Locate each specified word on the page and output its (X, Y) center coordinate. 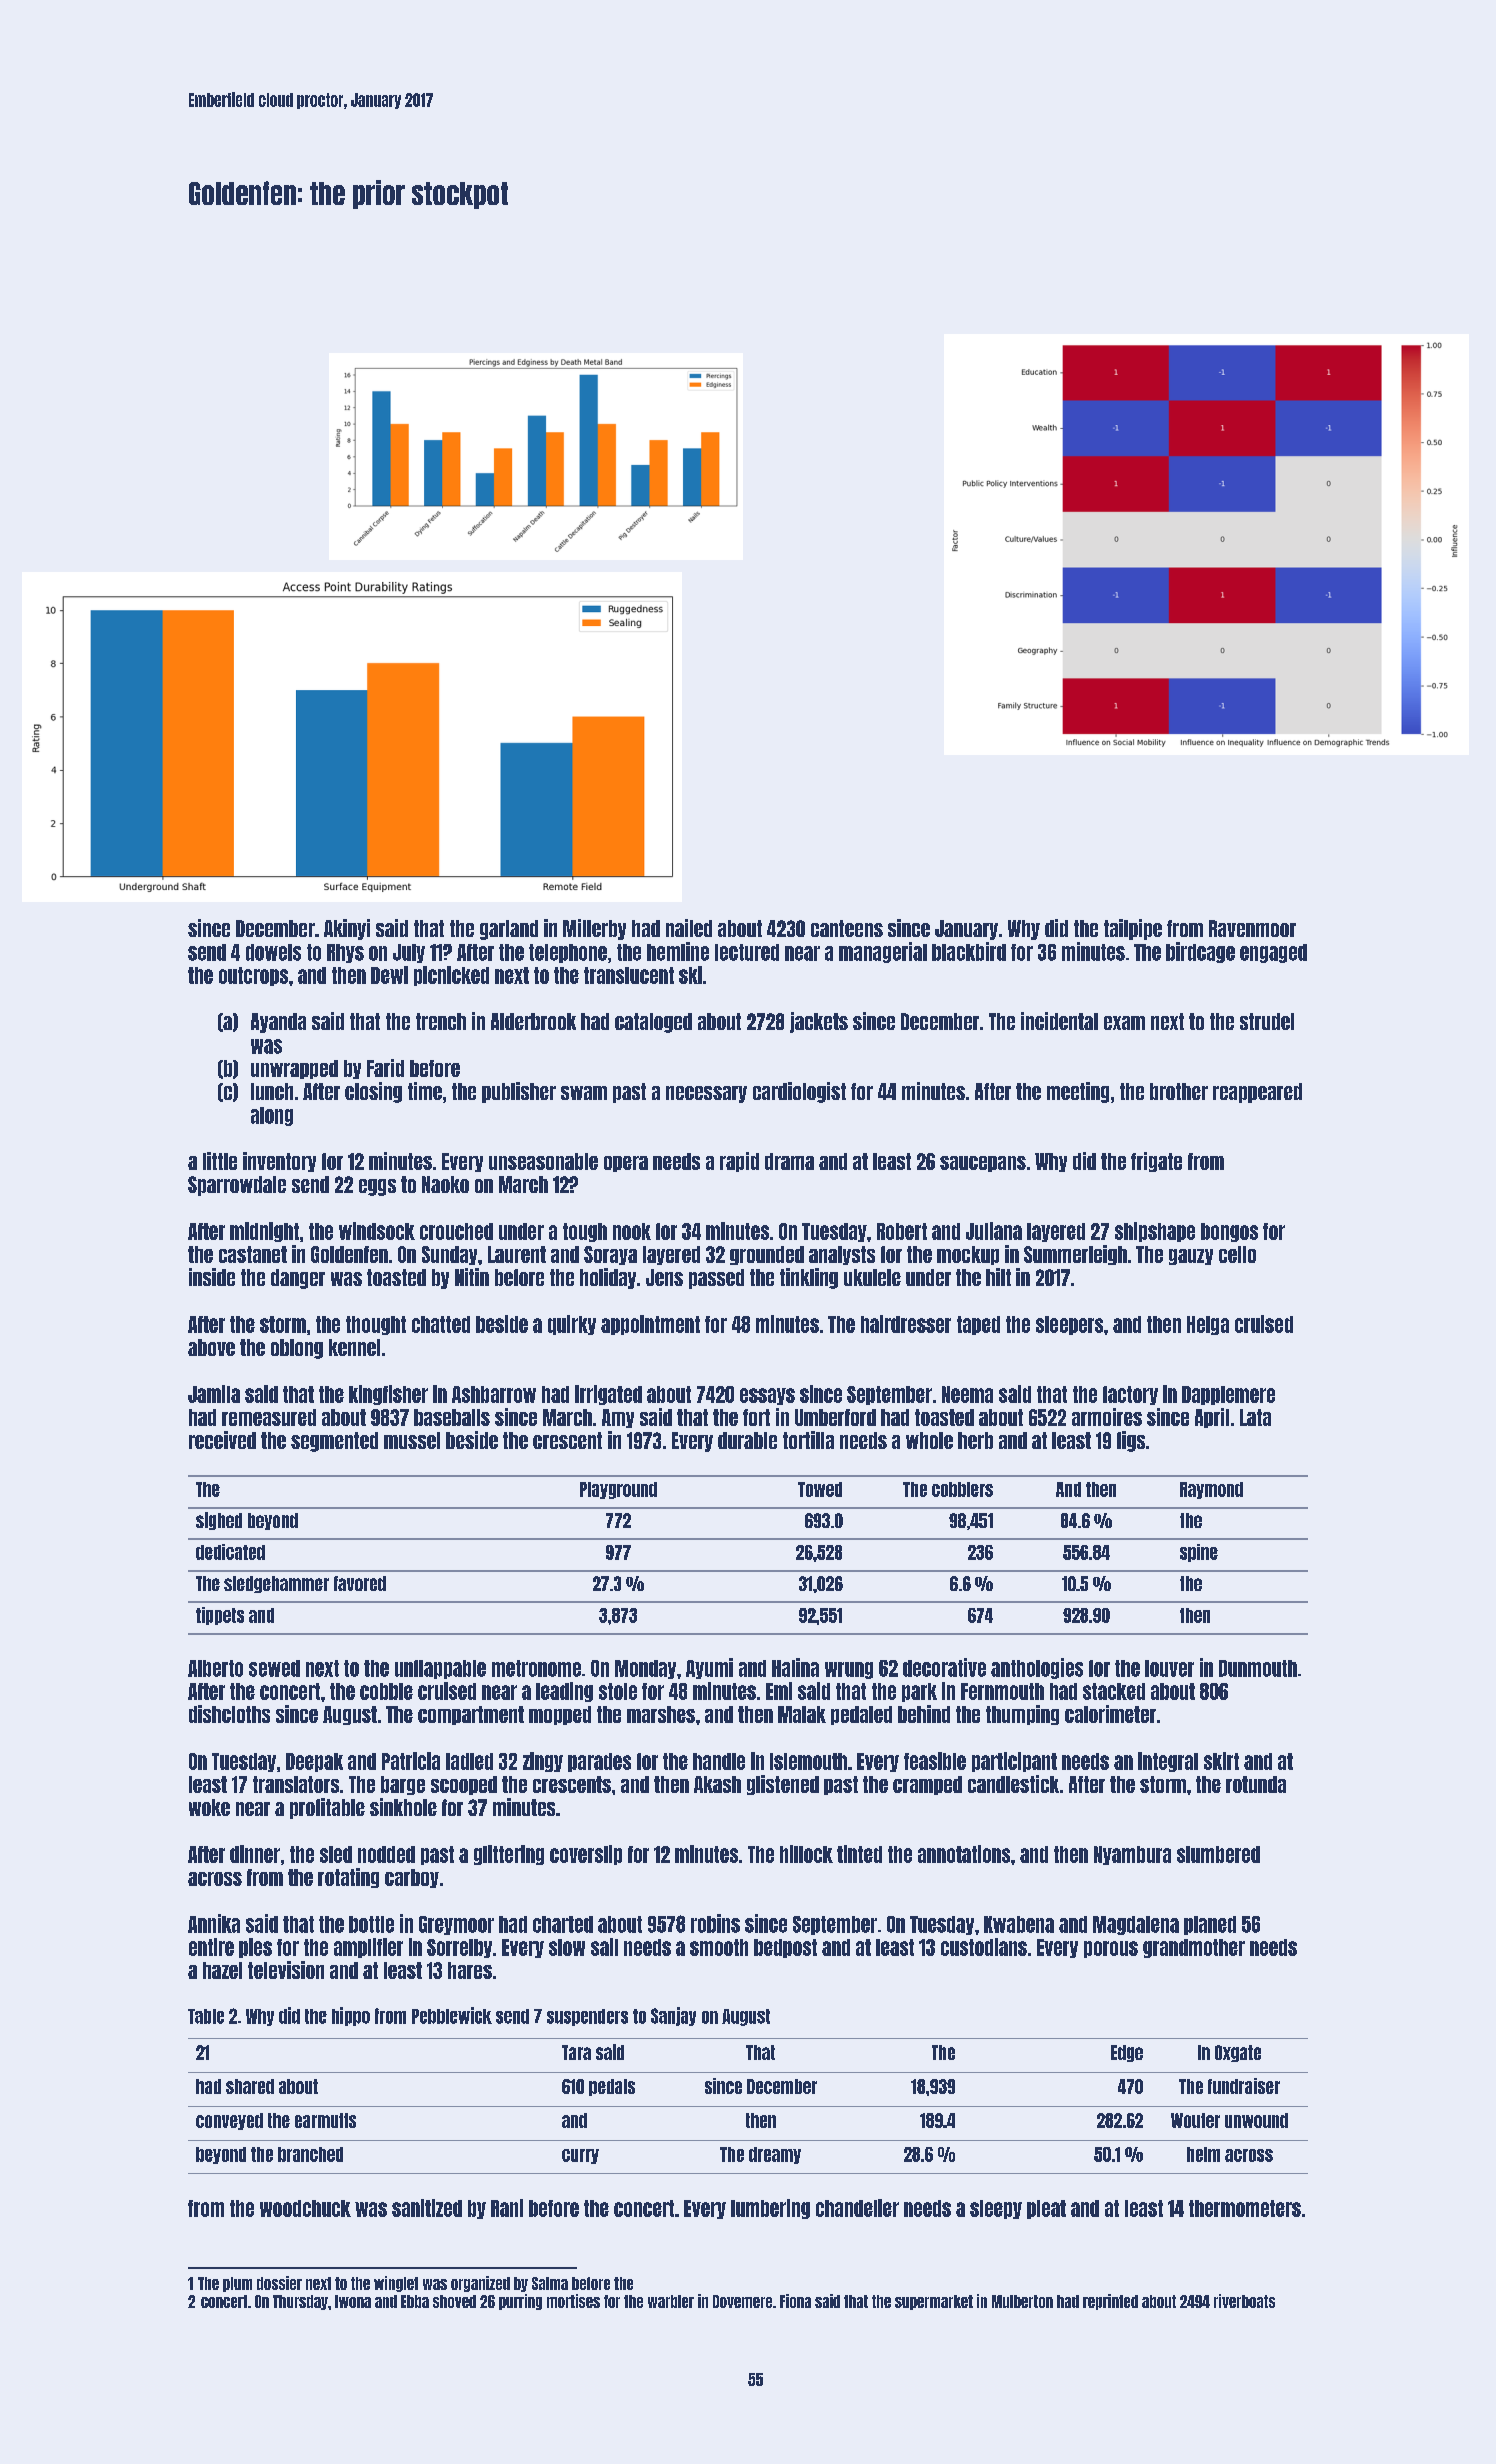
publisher (519, 1092)
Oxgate (1238, 2053)
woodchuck (305, 2208)
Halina (795, 1667)
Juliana (994, 1231)
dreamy (775, 2155)
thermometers (1245, 2208)
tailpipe (1133, 929)
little (220, 1161)
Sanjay (673, 2016)
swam (584, 1093)
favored (360, 1583)
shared (250, 2086)
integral (1168, 1762)
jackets (819, 1022)
